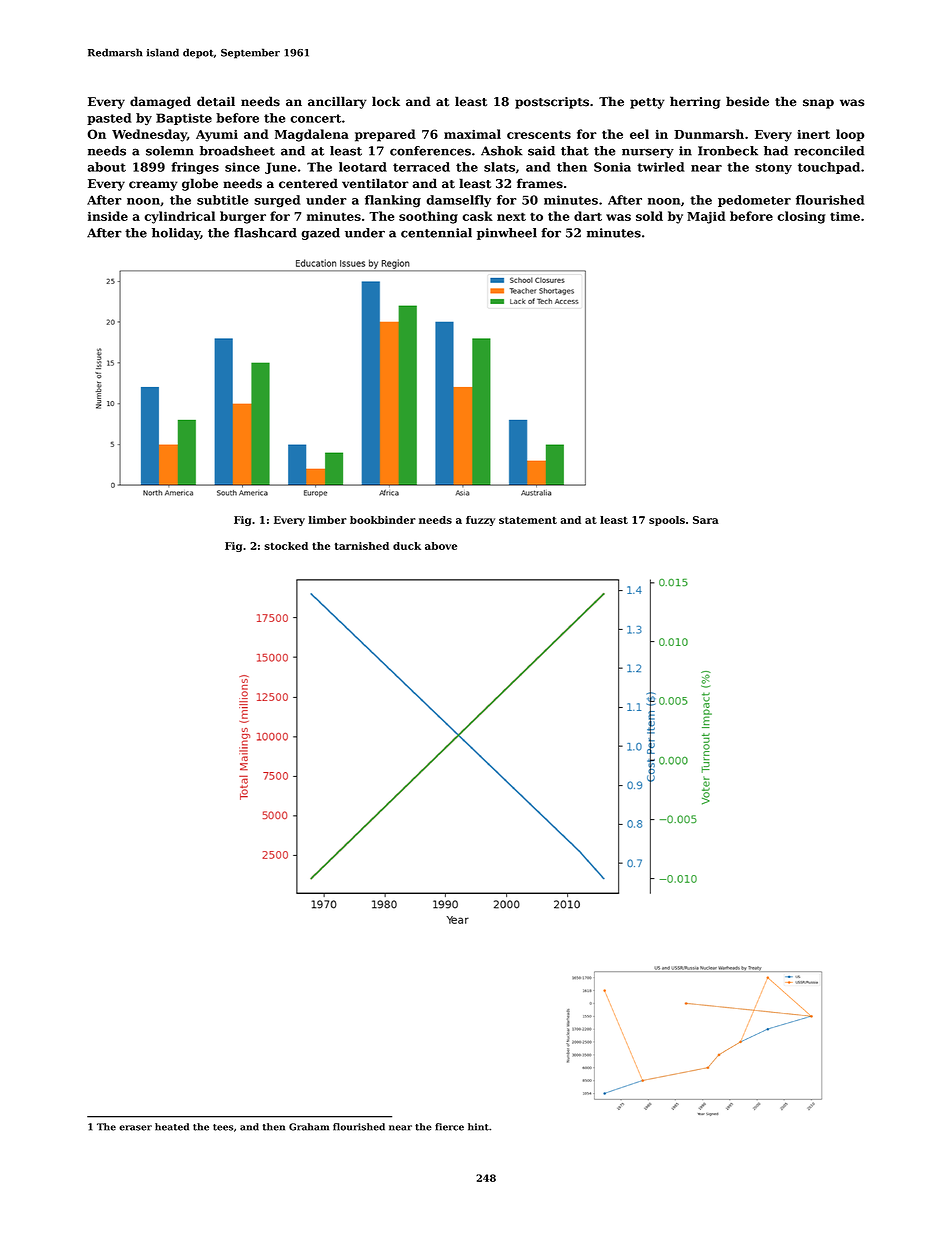 The image size is (952, 1233). Describe the element at coordinates (818, 104) in the screenshot. I see `snap` at that location.
